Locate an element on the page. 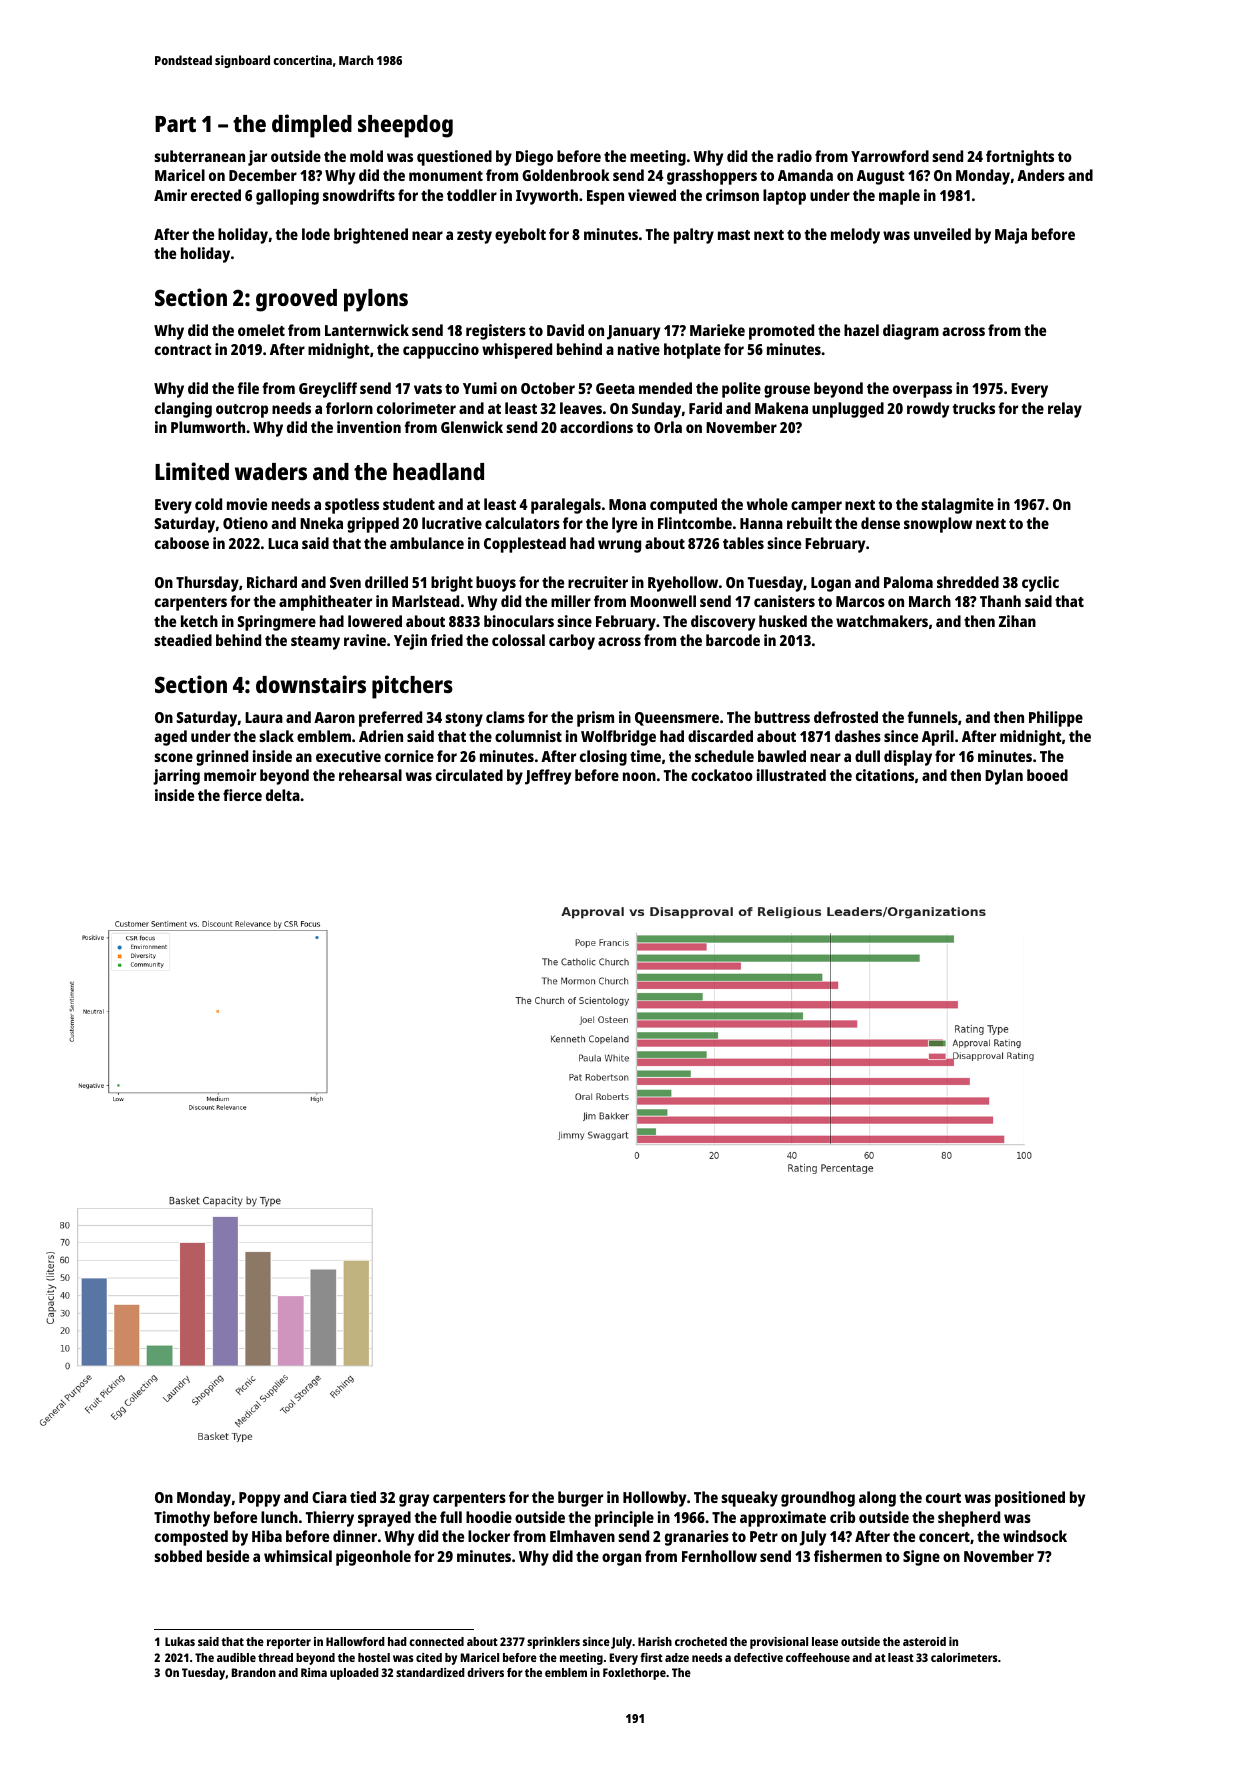 This image has height=1769, width=1251. diagram is located at coordinates (911, 332).
